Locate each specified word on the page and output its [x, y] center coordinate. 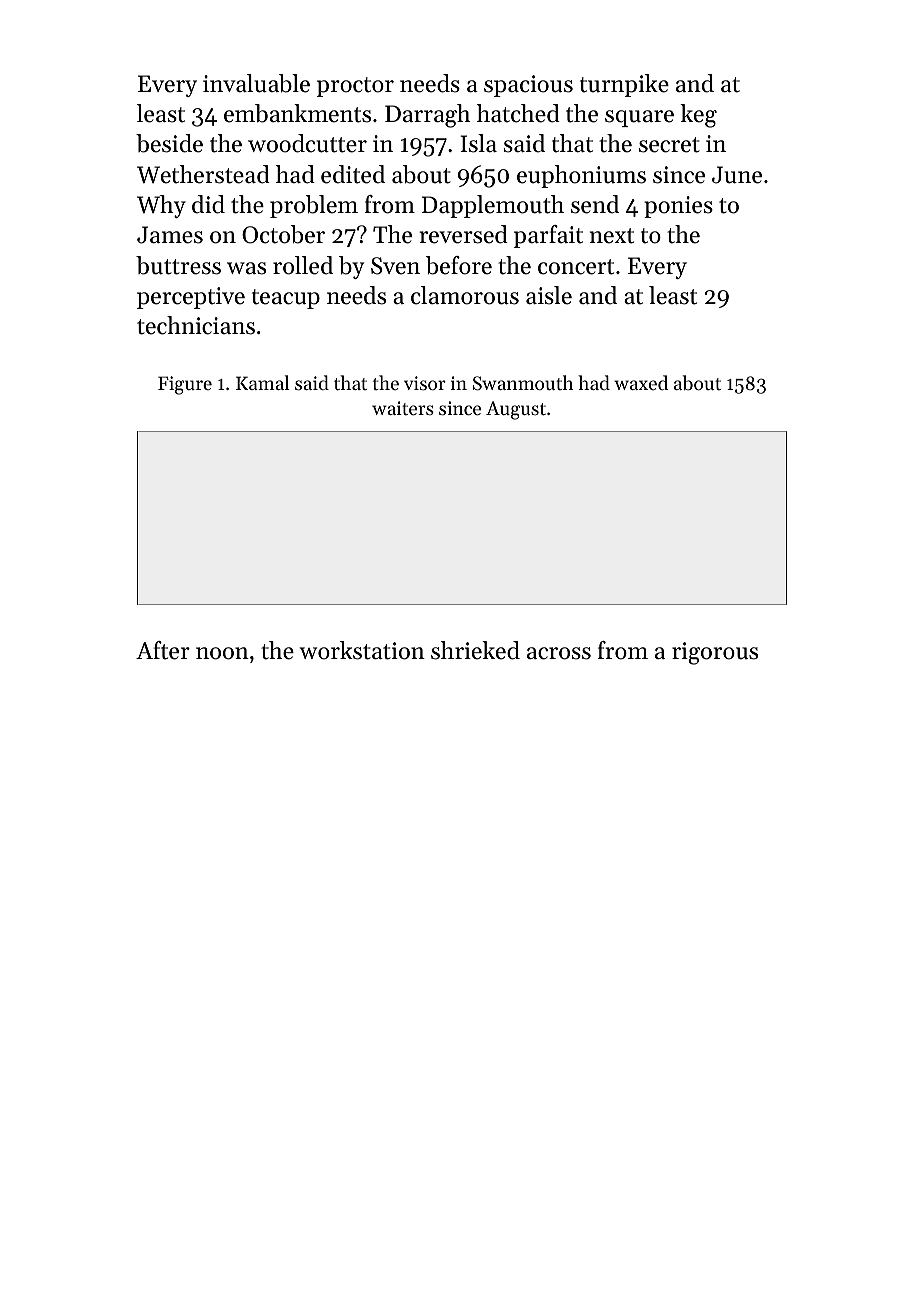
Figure [185, 385]
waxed [641, 382]
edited [353, 174]
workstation [362, 650]
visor [425, 383]
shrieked [475, 650]
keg [698, 116]
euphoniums [581, 176]
